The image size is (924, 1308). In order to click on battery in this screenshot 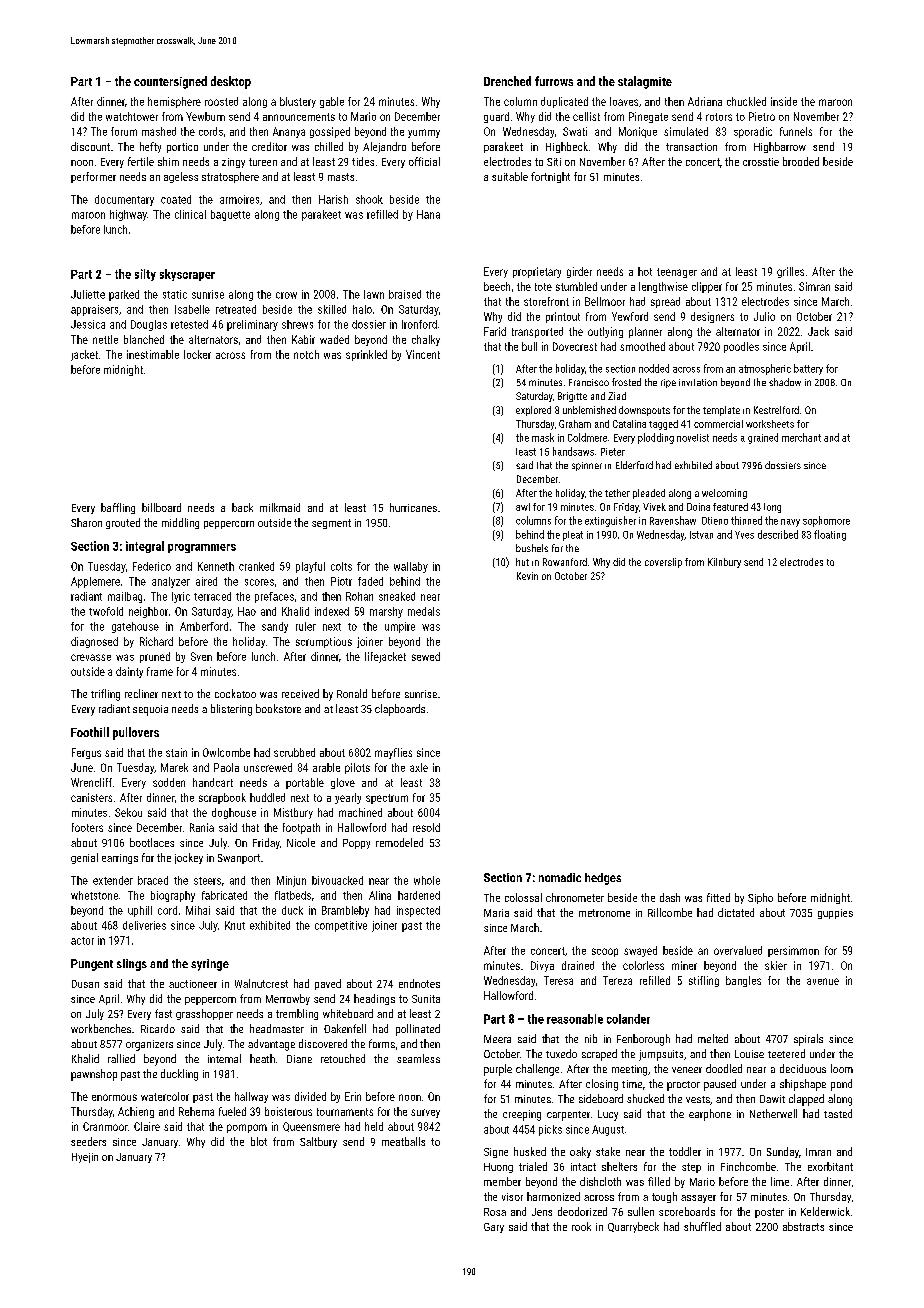, I will do `click(808, 369)`.
